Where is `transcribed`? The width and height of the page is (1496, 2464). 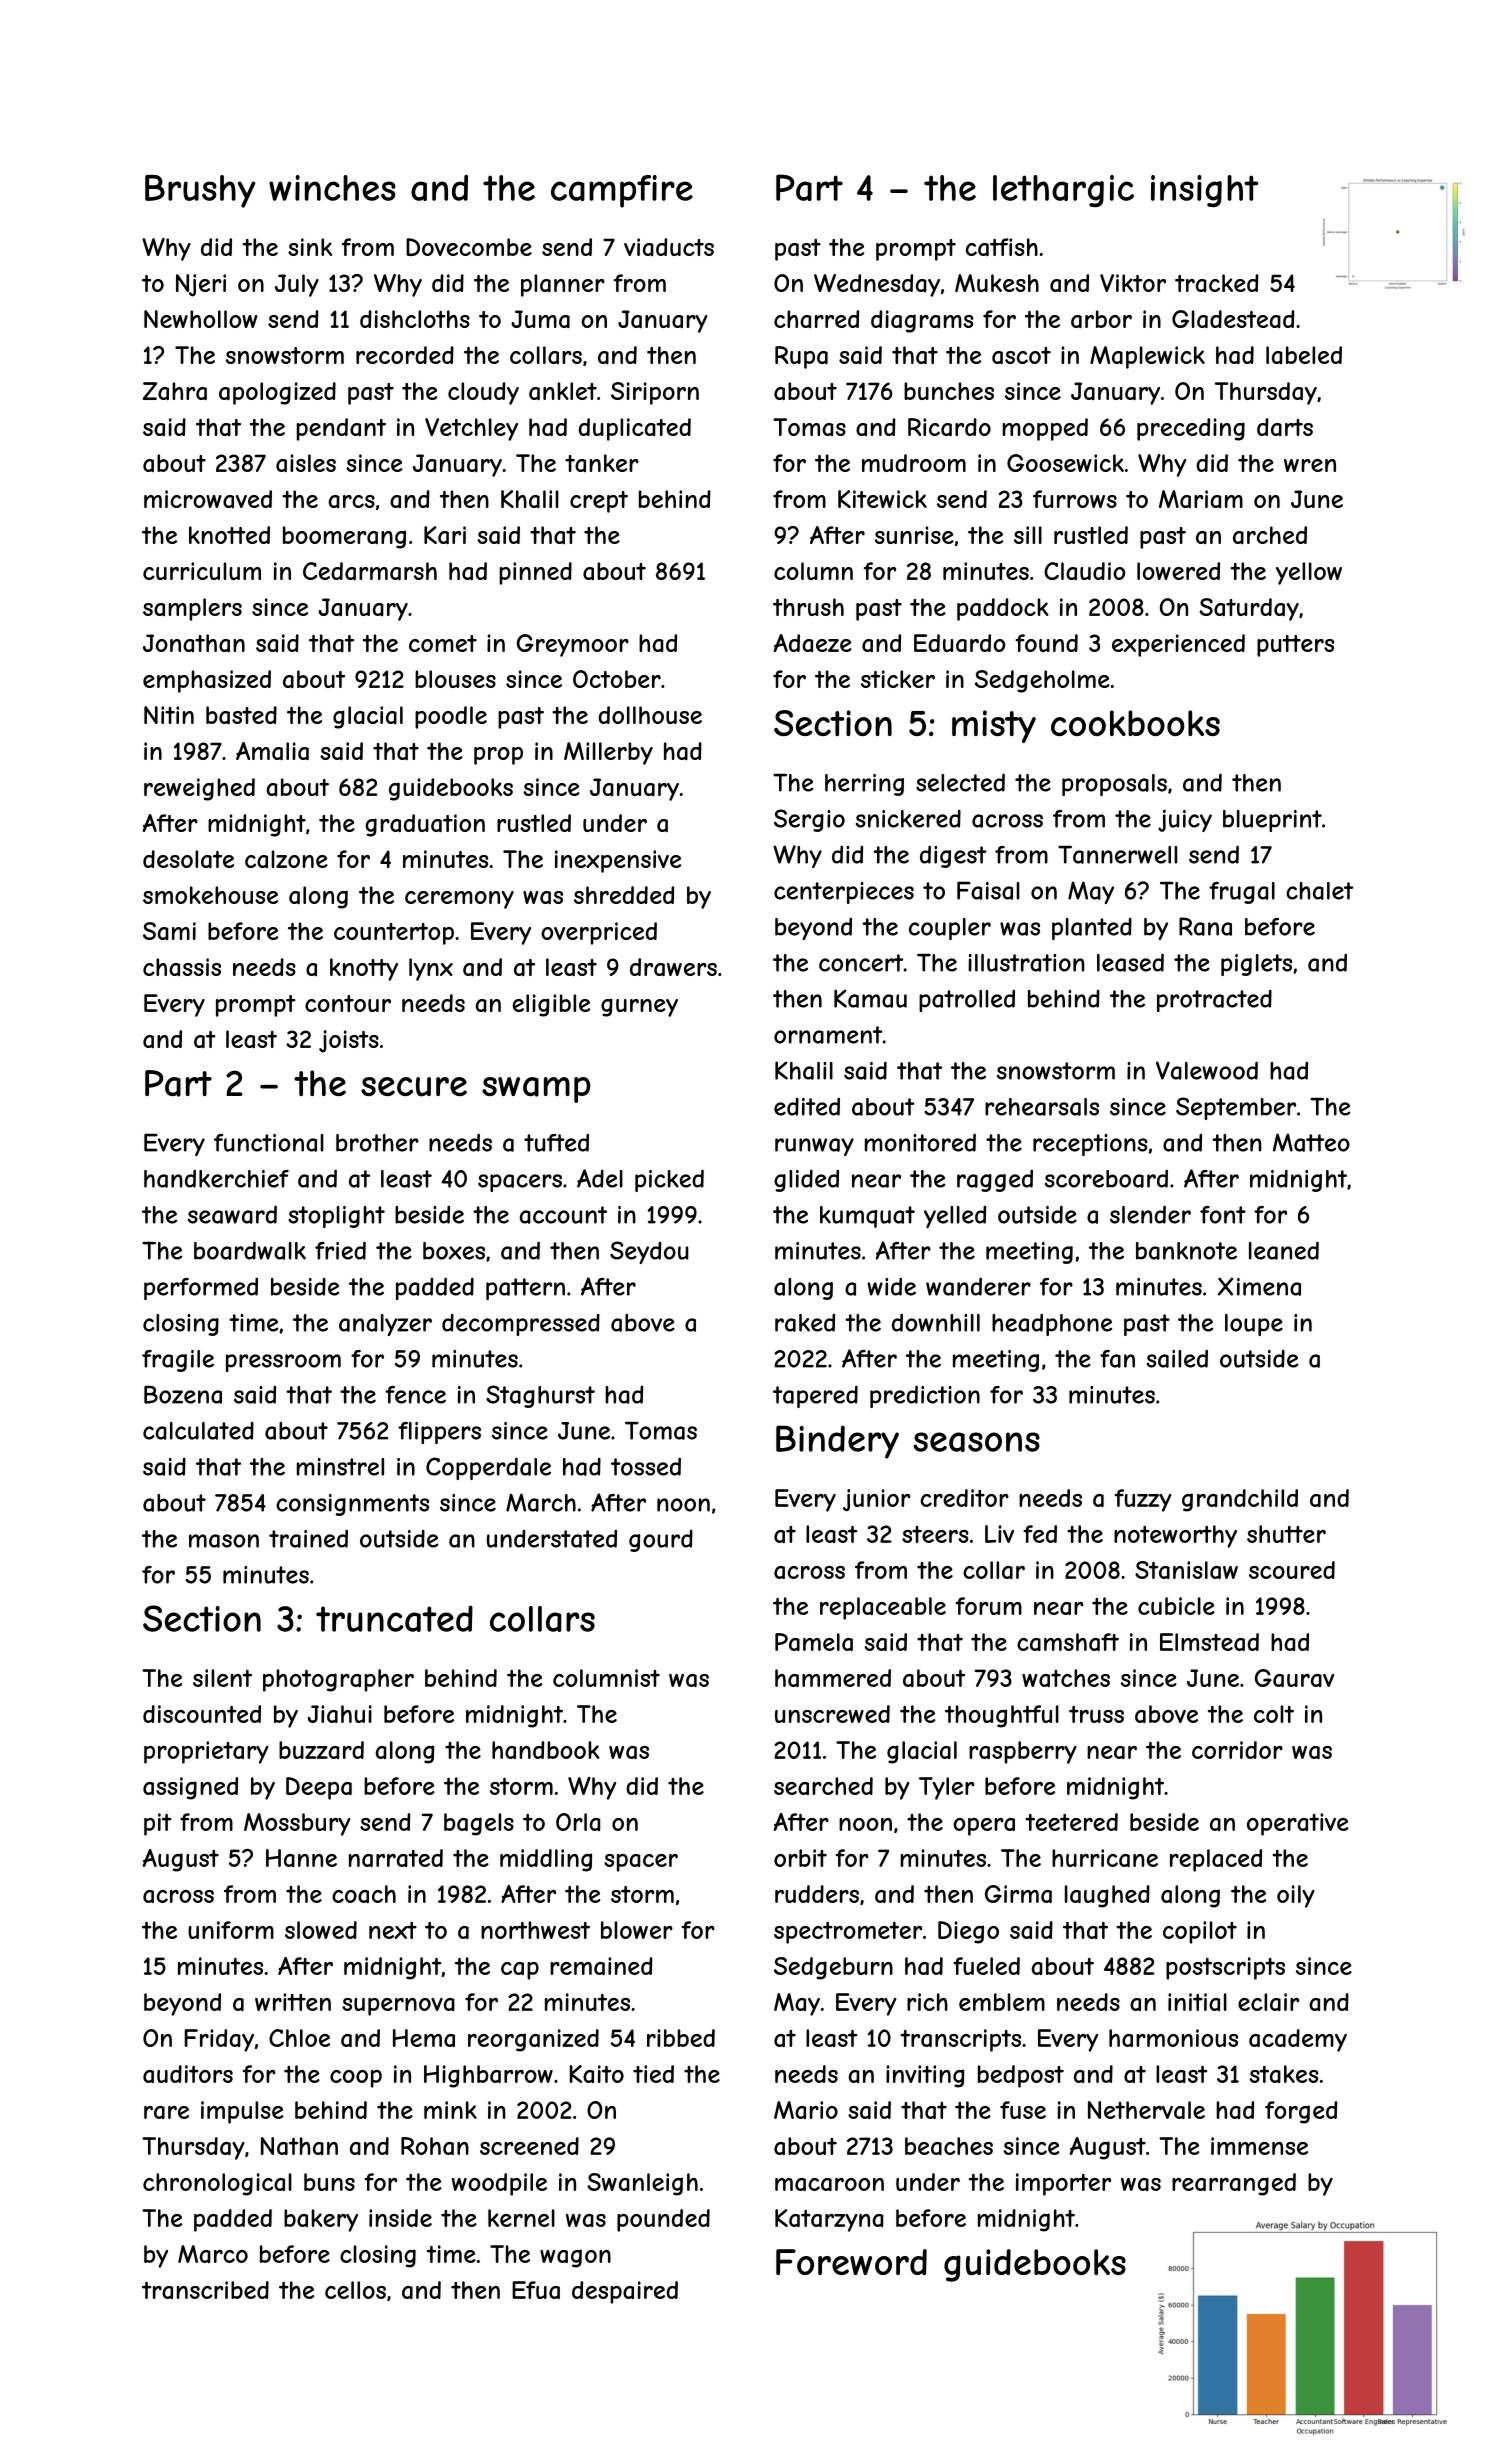 transcribed is located at coordinates (205, 2290).
